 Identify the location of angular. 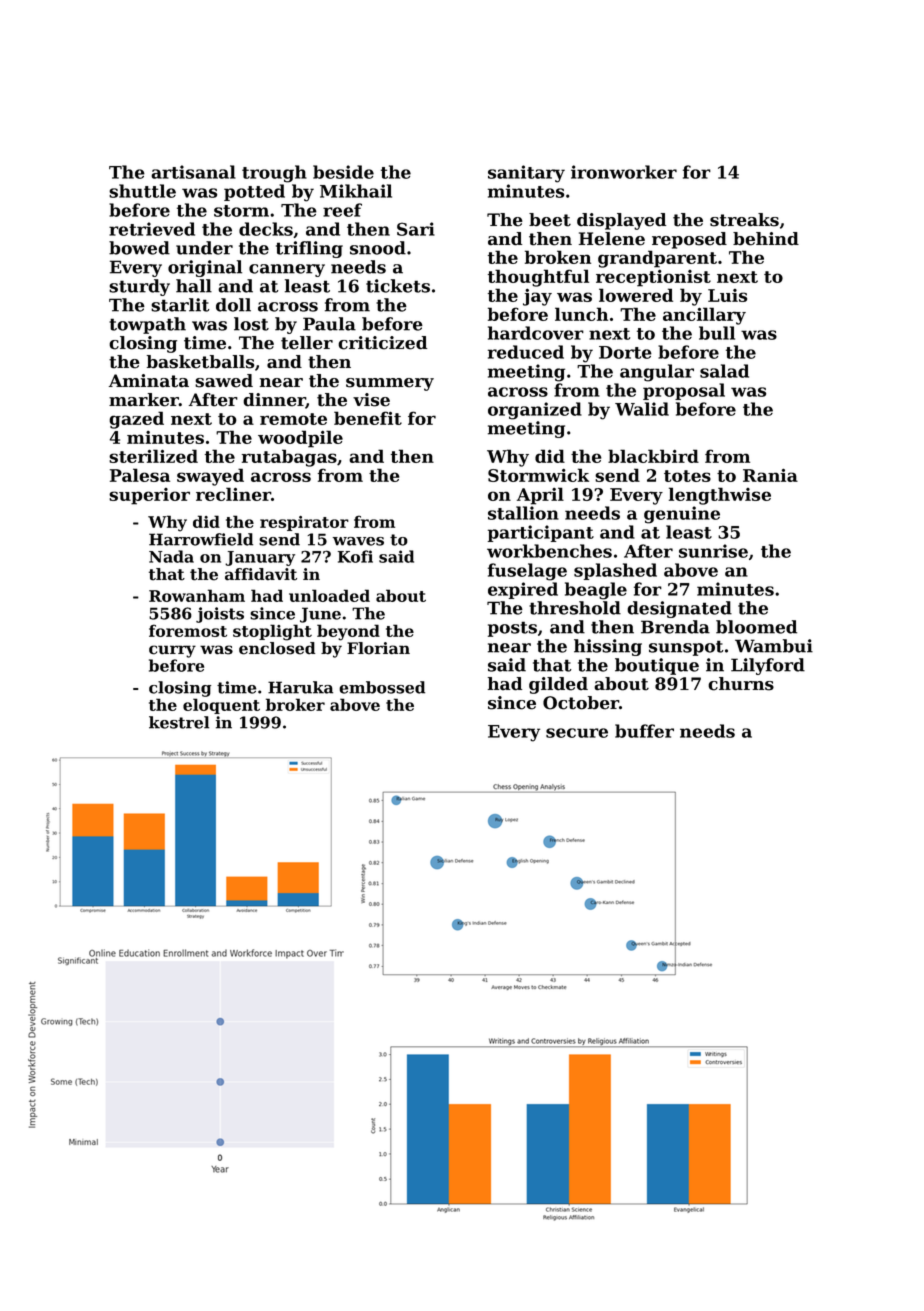
(657, 373).
